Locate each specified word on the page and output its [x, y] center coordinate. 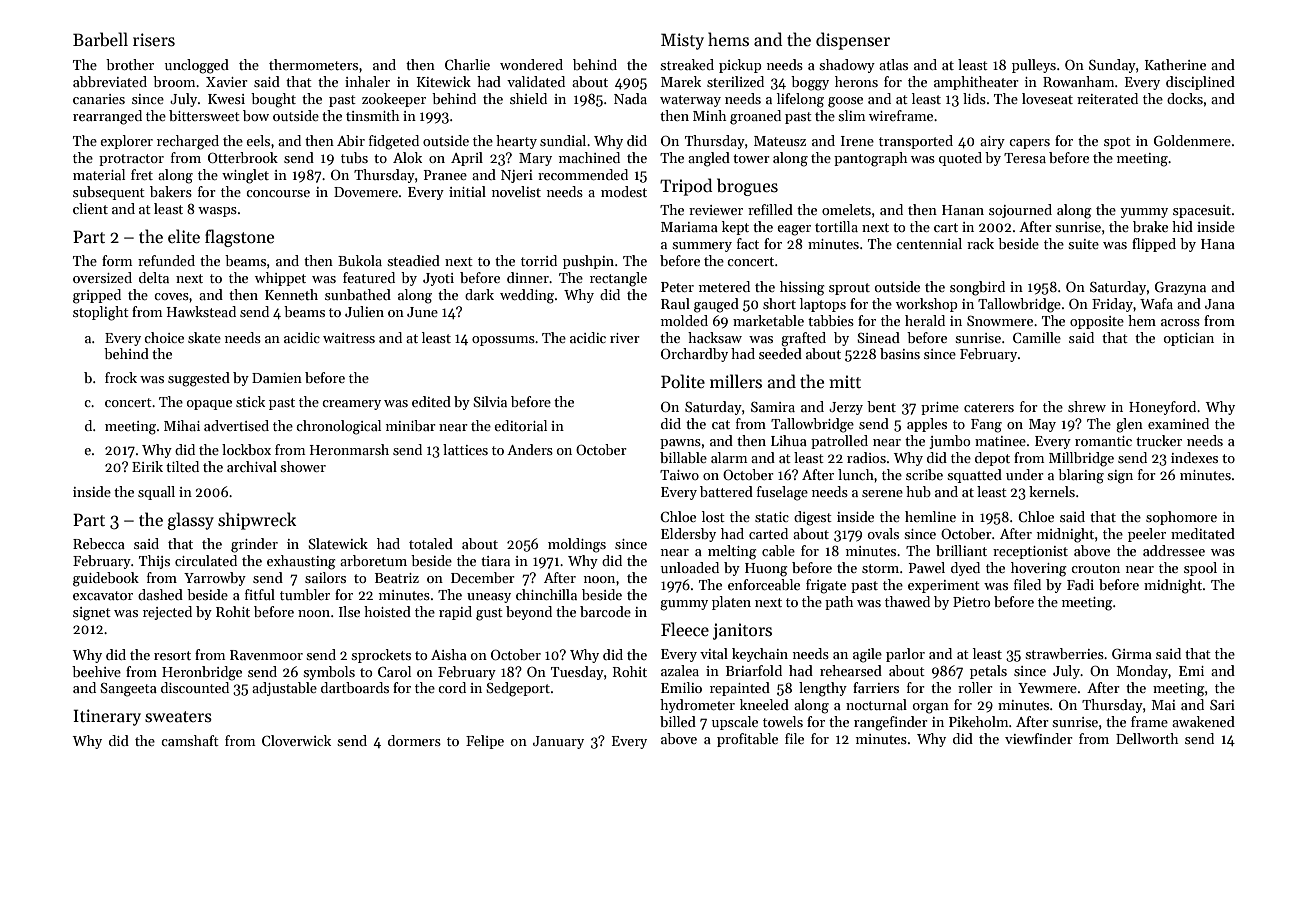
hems [728, 39]
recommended [583, 174]
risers [154, 40]
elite [184, 236]
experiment [944, 586]
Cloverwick [296, 740]
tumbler [305, 594]
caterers [989, 407]
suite [1083, 244]
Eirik [147, 466]
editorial [520, 425]
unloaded [690, 567]
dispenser [853, 41]
